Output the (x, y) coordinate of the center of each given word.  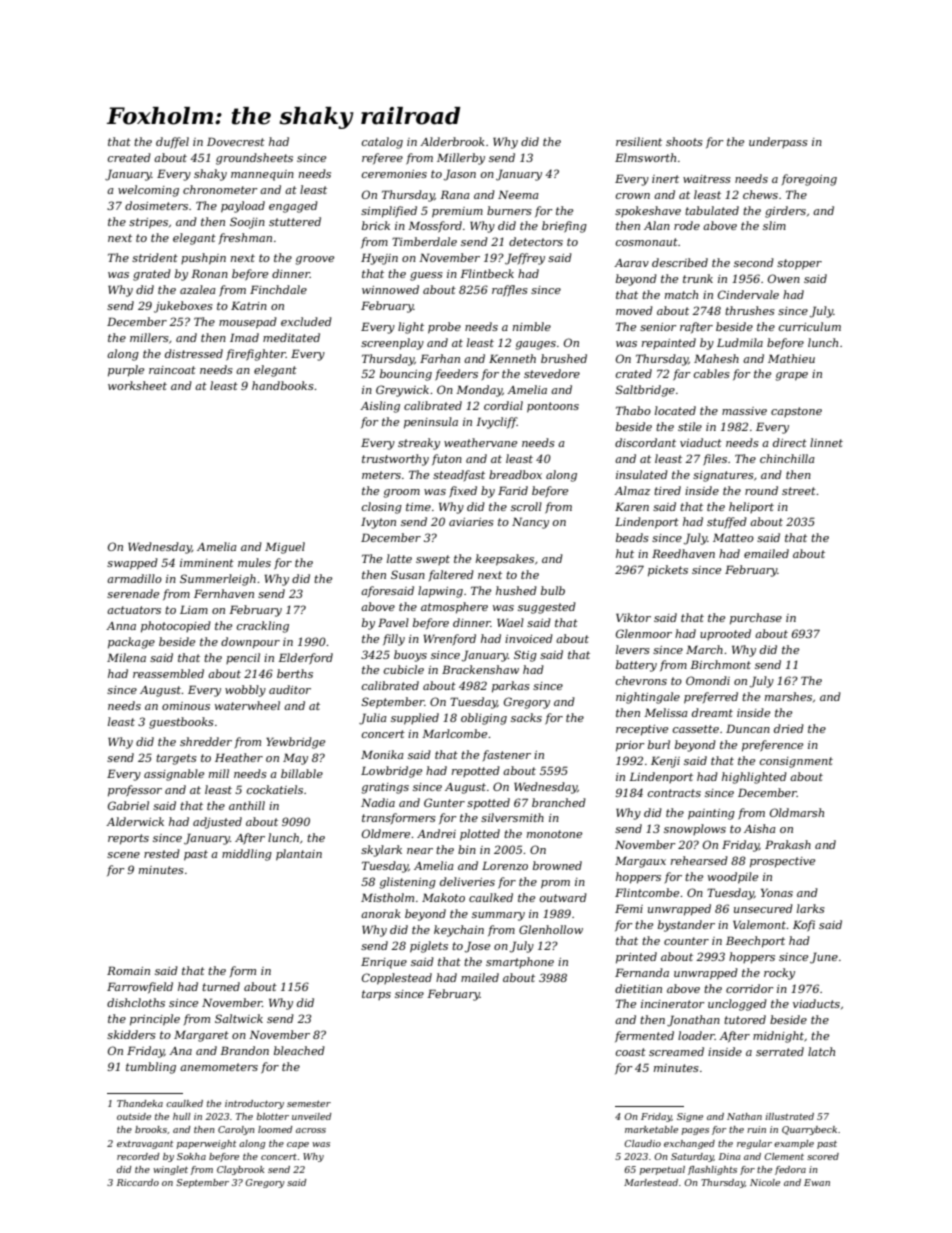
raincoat (172, 370)
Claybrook (240, 1170)
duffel (172, 143)
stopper (799, 264)
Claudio (642, 1143)
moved (634, 310)
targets (176, 759)
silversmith (512, 817)
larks (811, 908)
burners (509, 210)
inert (665, 179)
